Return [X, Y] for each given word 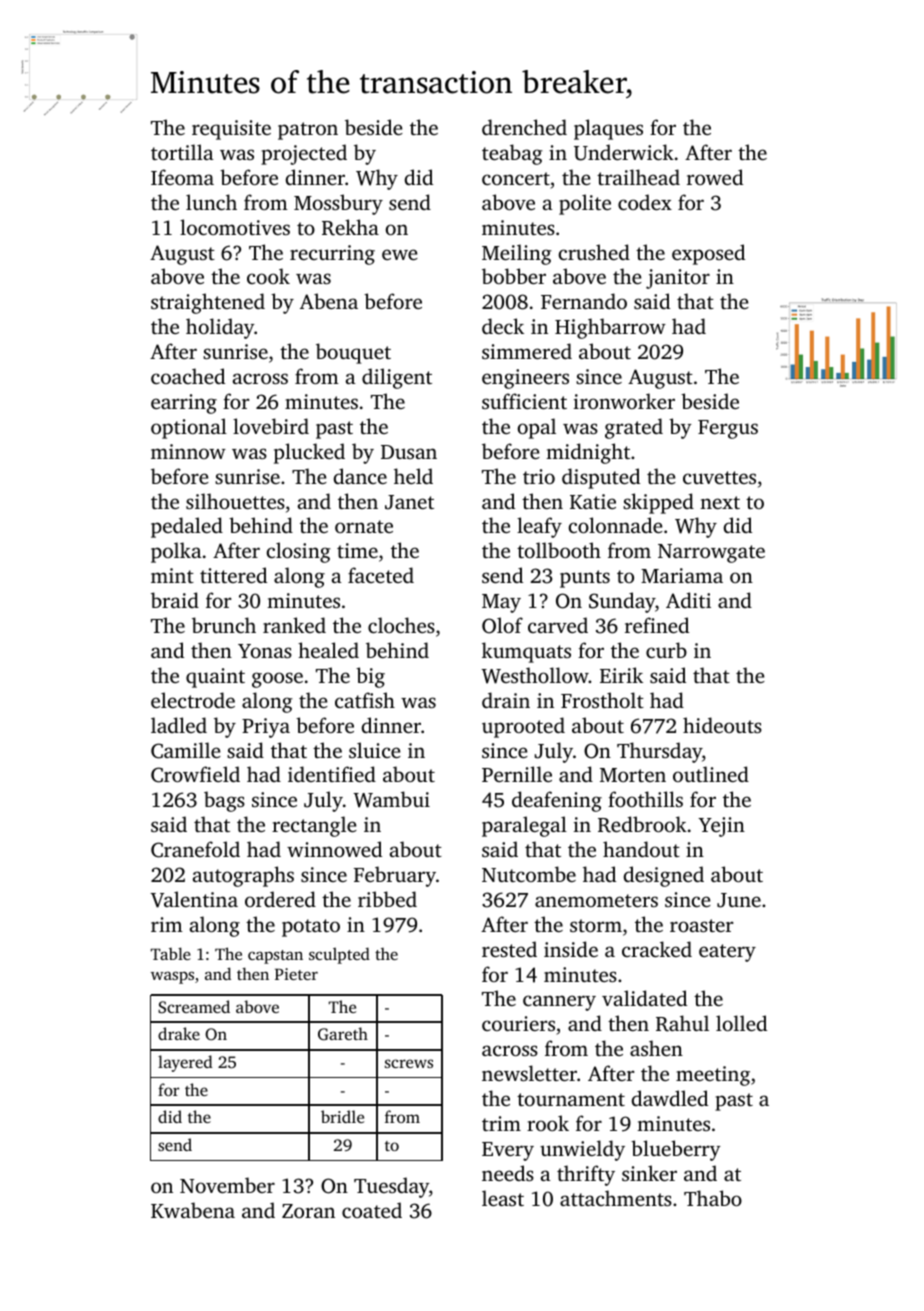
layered [185, 1063]
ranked [294, 625]
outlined [711, 774]
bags [224, 801]
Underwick [624, 152]
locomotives [235, 227]
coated [372, 1210]
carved [558, 625]
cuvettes [719, 477]
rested [509, 949]
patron [308, 131]
